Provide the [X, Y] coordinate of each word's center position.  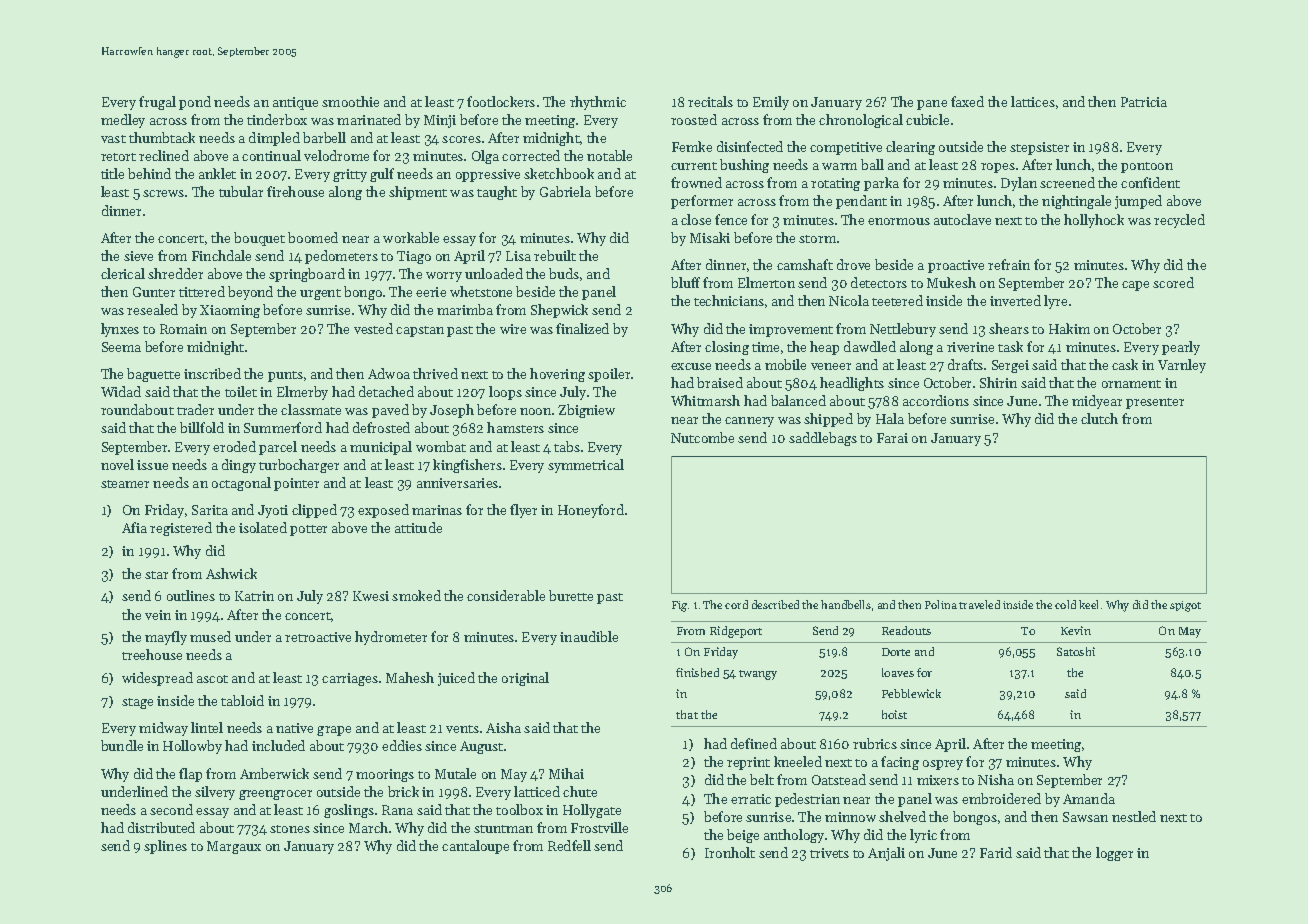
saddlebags [823, 439]
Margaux [234, 847]
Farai [892, 438]
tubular [241, 191]
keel [1088, 604]
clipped [314, 511]
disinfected [750, 146]
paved [390, 411]
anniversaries [457, 483]
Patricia [1144, 102]
